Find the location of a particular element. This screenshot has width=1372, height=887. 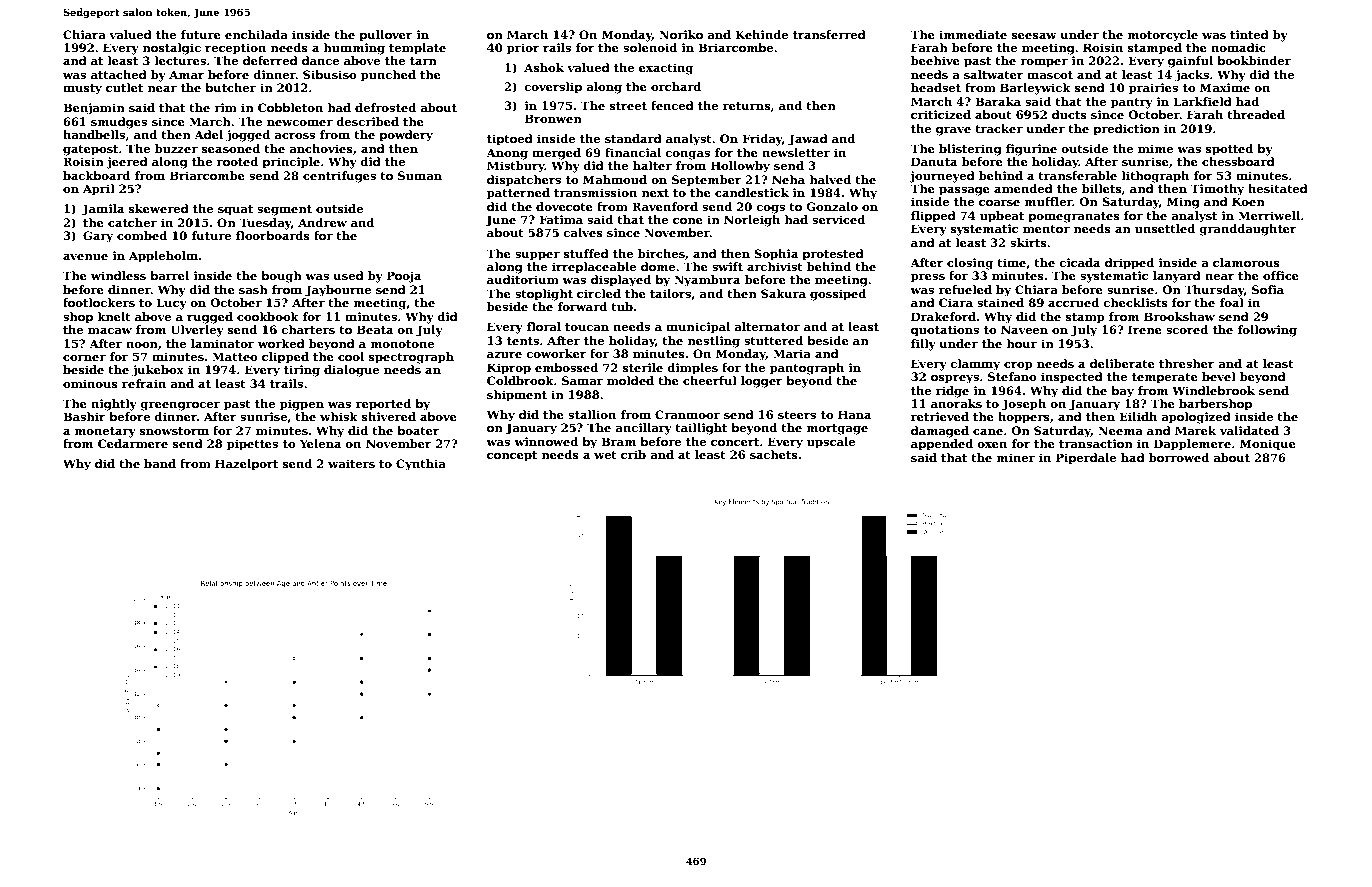

Appleholm is located at coordinates (163, 257).
